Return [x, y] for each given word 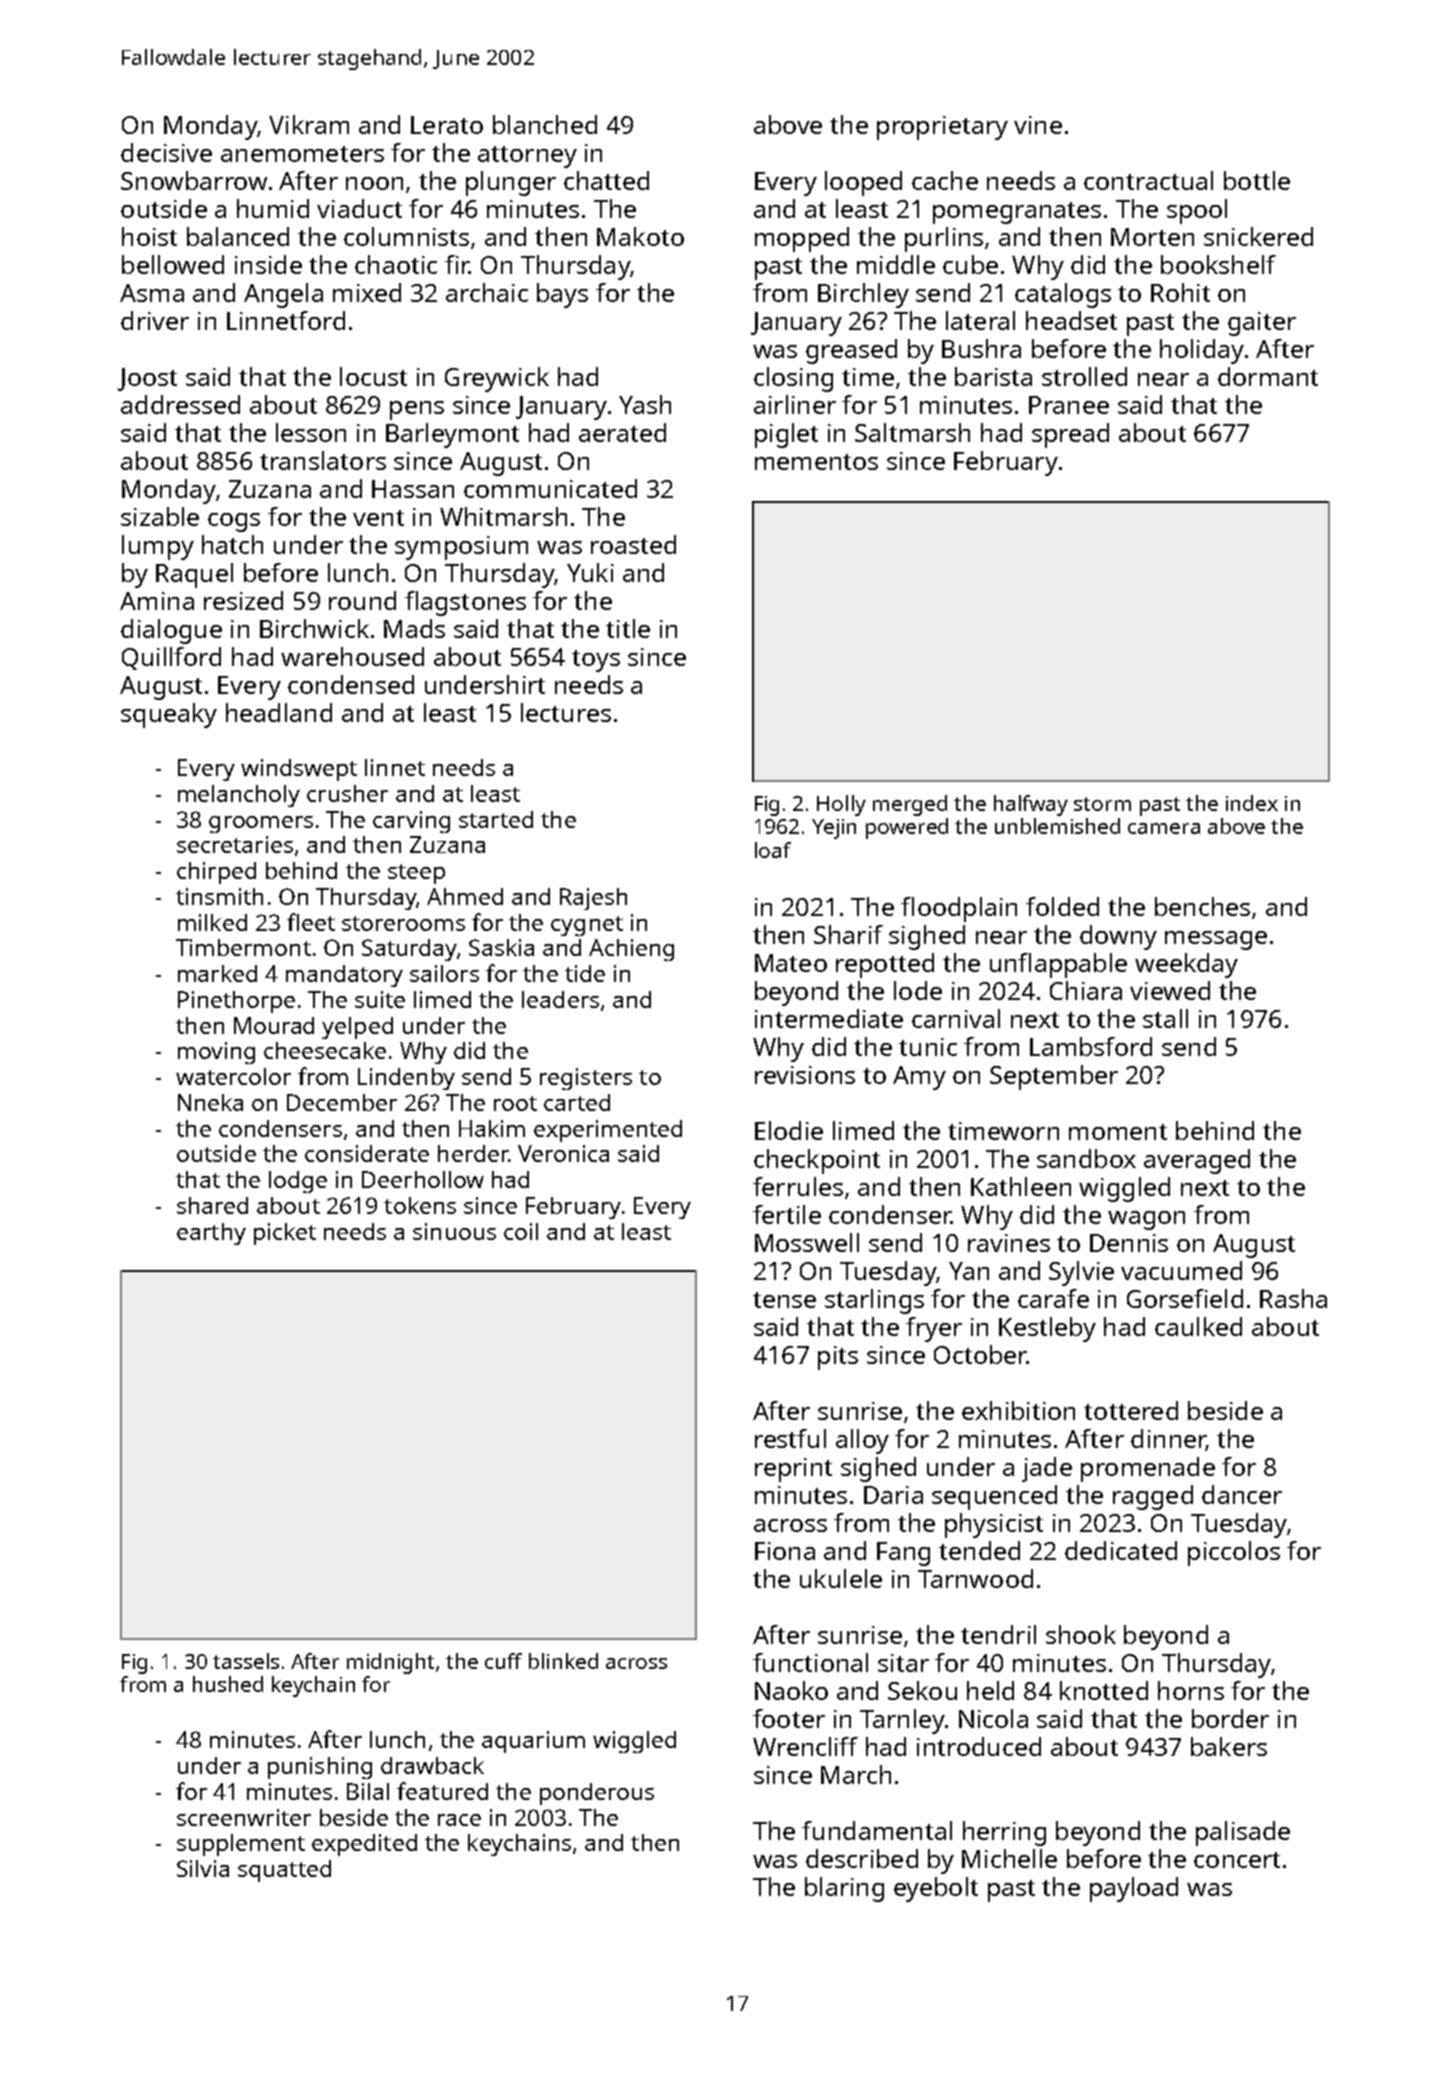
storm [1102, 804]
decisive [166, 152]
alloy [862, 1441]
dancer [1242, 1494]
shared [212, 1205]
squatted [284, 1871]
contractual [1148, 180]
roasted [633, 544]
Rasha [1293, 1298]
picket [285, 1234]
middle [896, 264]
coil [521, 1231]
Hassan [413, 489]
